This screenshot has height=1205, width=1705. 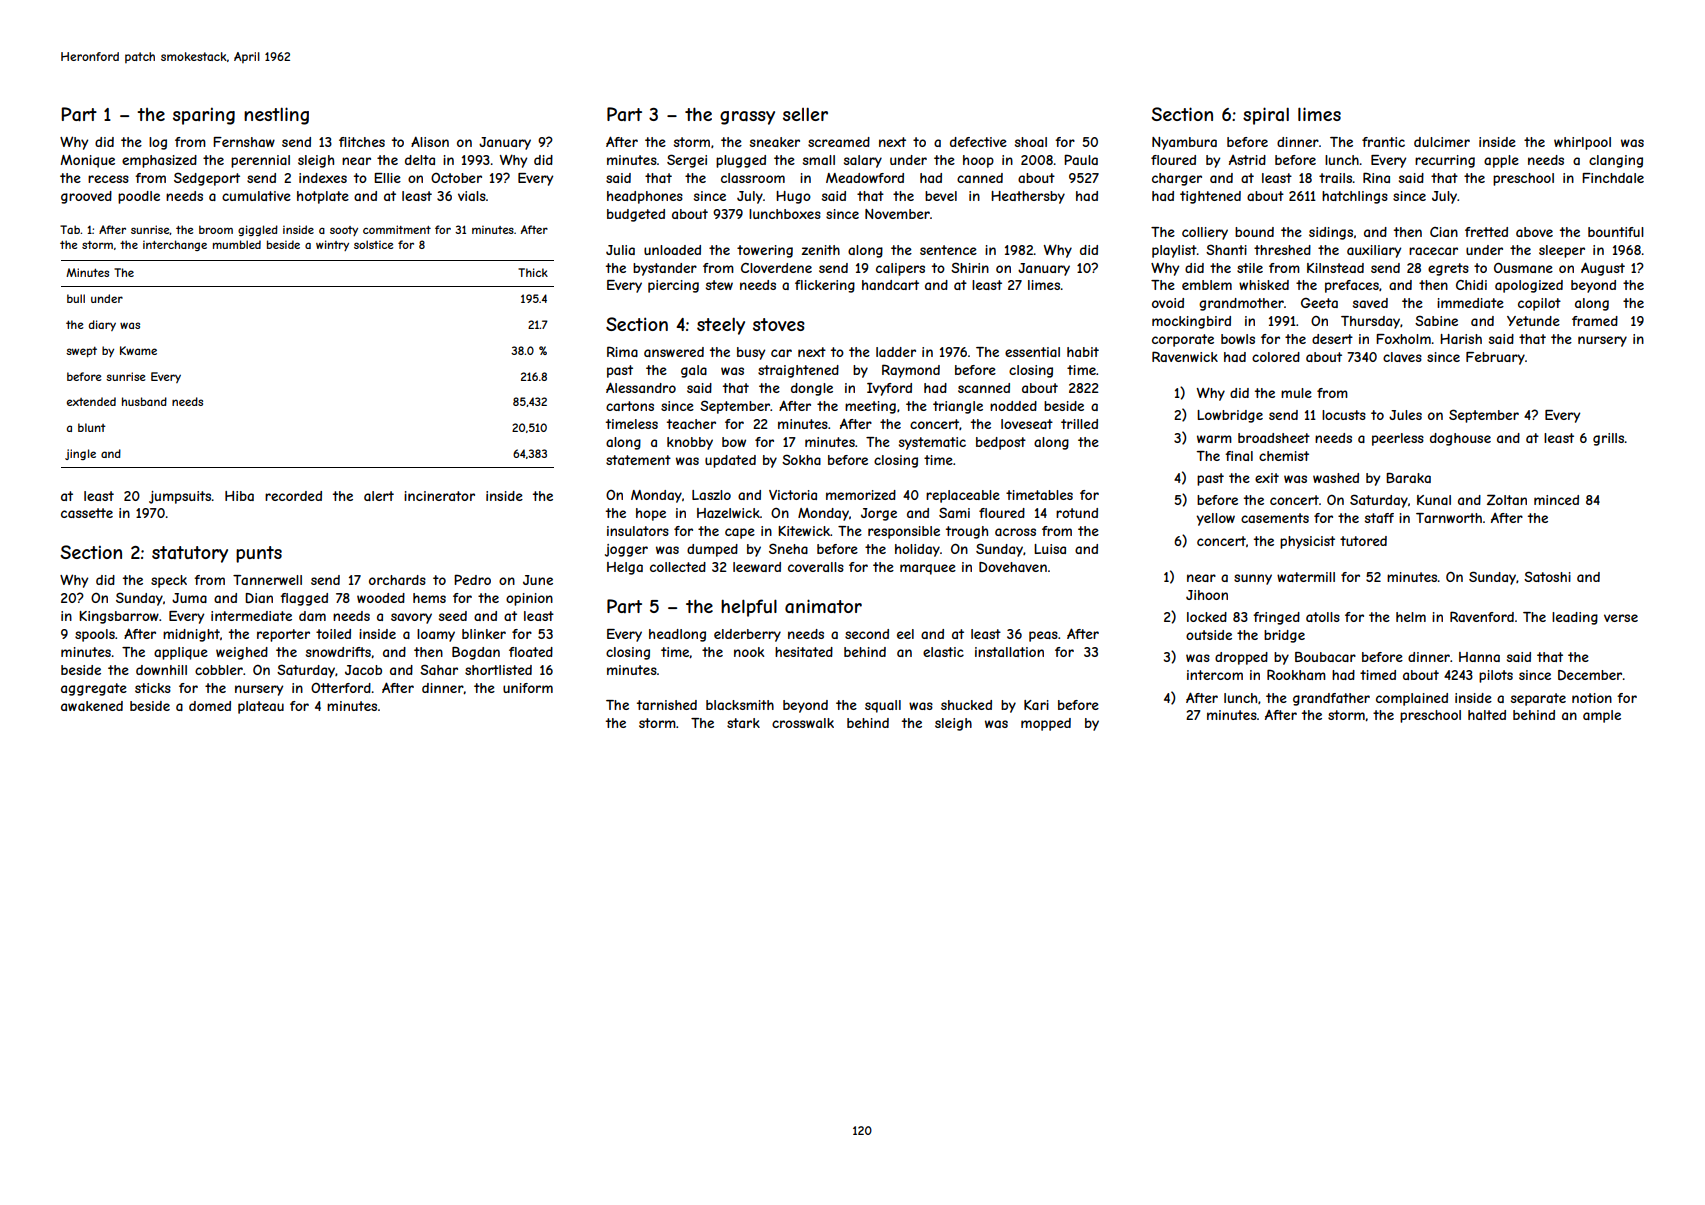 What do you see at coordinates (1562, 251) in the screenshot?
I see `sleeper` at bounding box center [1562, 251].
